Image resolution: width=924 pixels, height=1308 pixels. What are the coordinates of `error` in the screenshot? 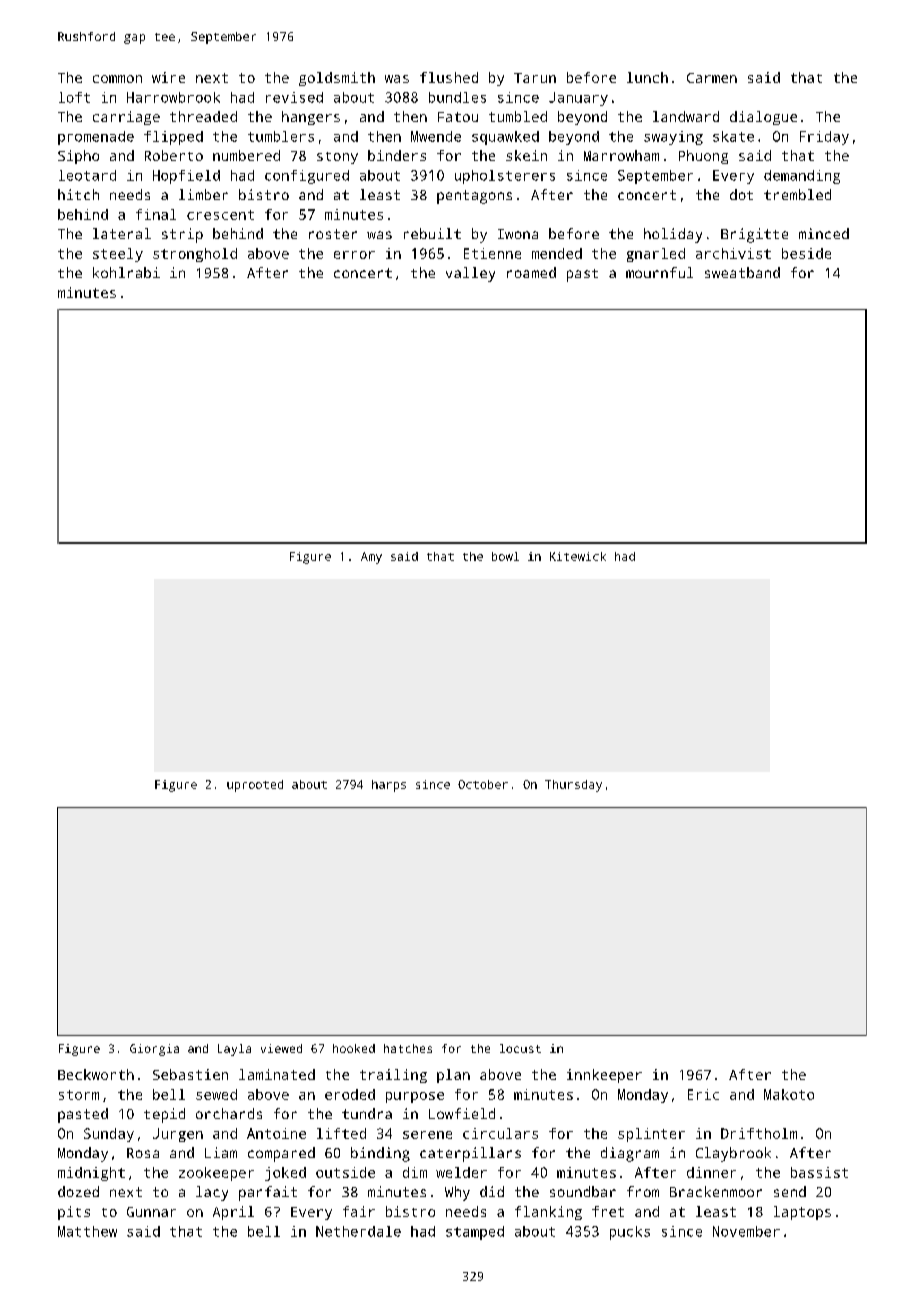 It's located at (354, 255).
